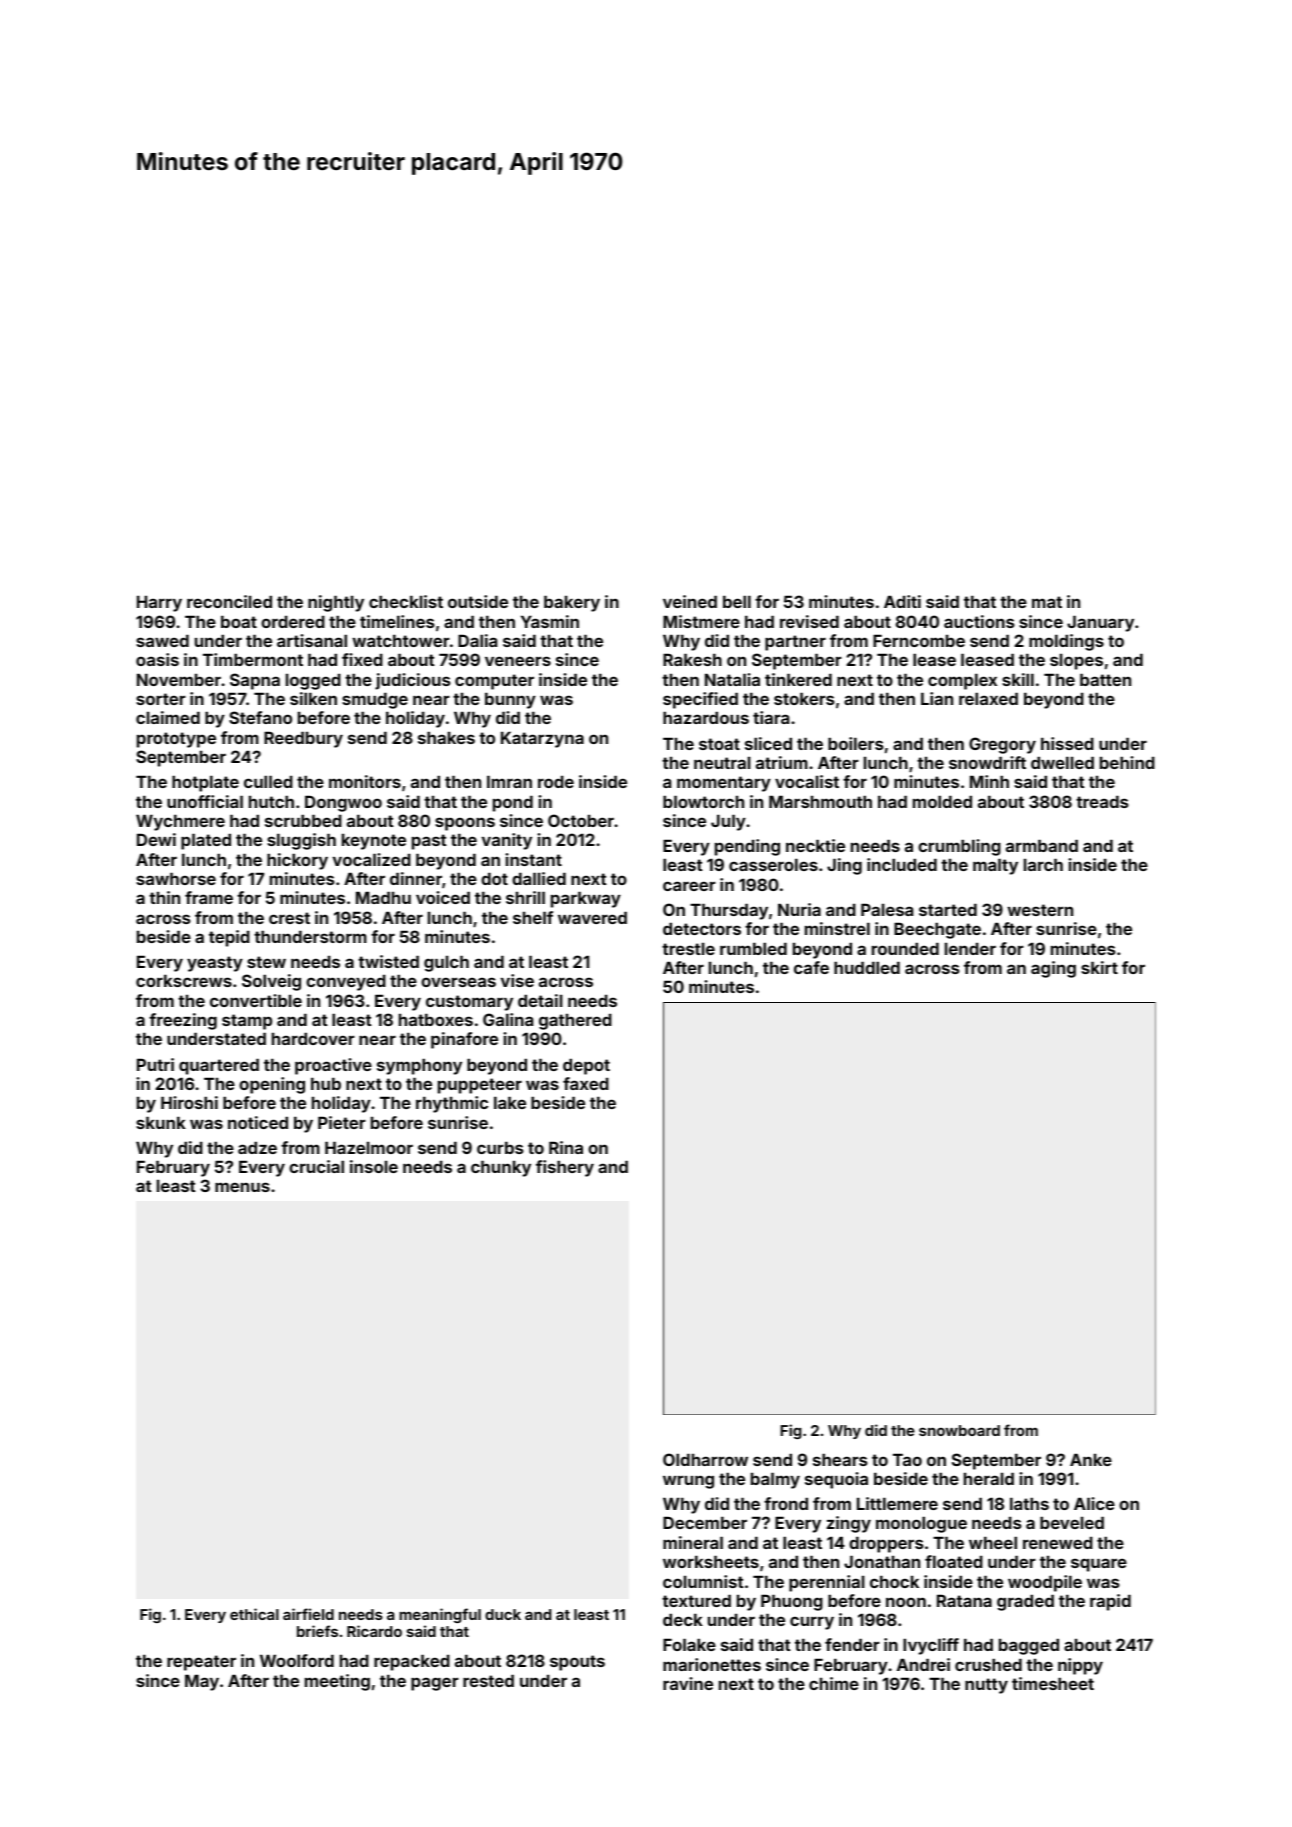 This screenshot has width=1292, height=1827. What do you see at coordinates (565, 1168) in the screenshot?
I see `fishery` at bounding box center [565, 1168].
